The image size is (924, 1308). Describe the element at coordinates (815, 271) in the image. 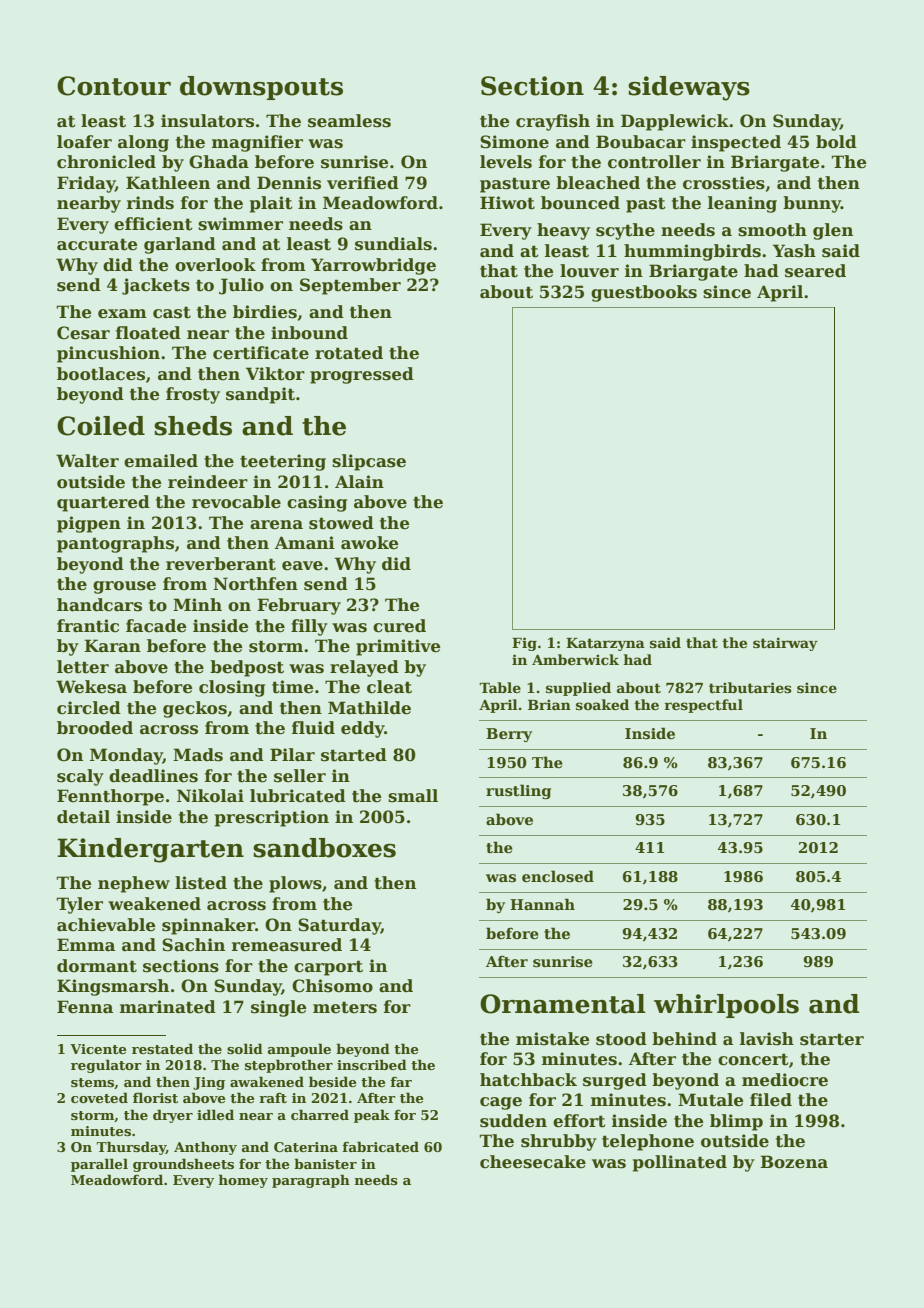

I see `seared` at that location.
